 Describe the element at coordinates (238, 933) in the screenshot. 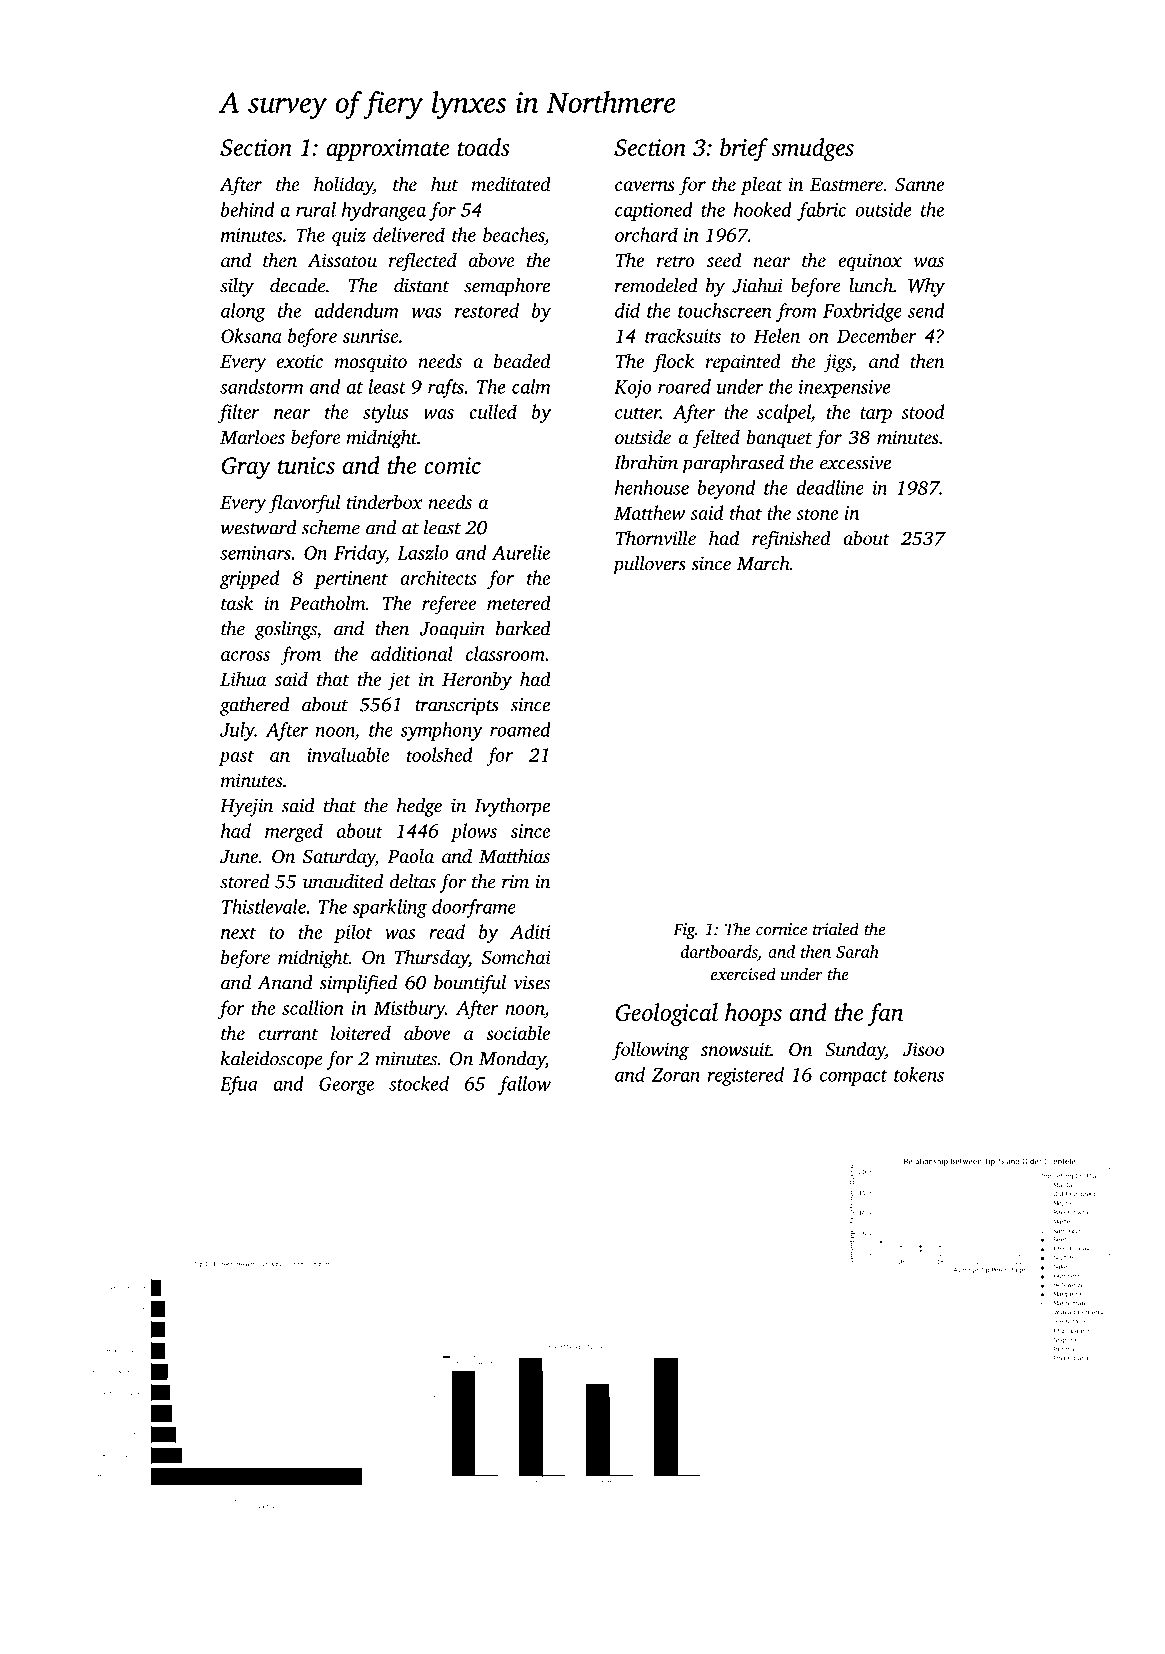

I see `next` at that location.
